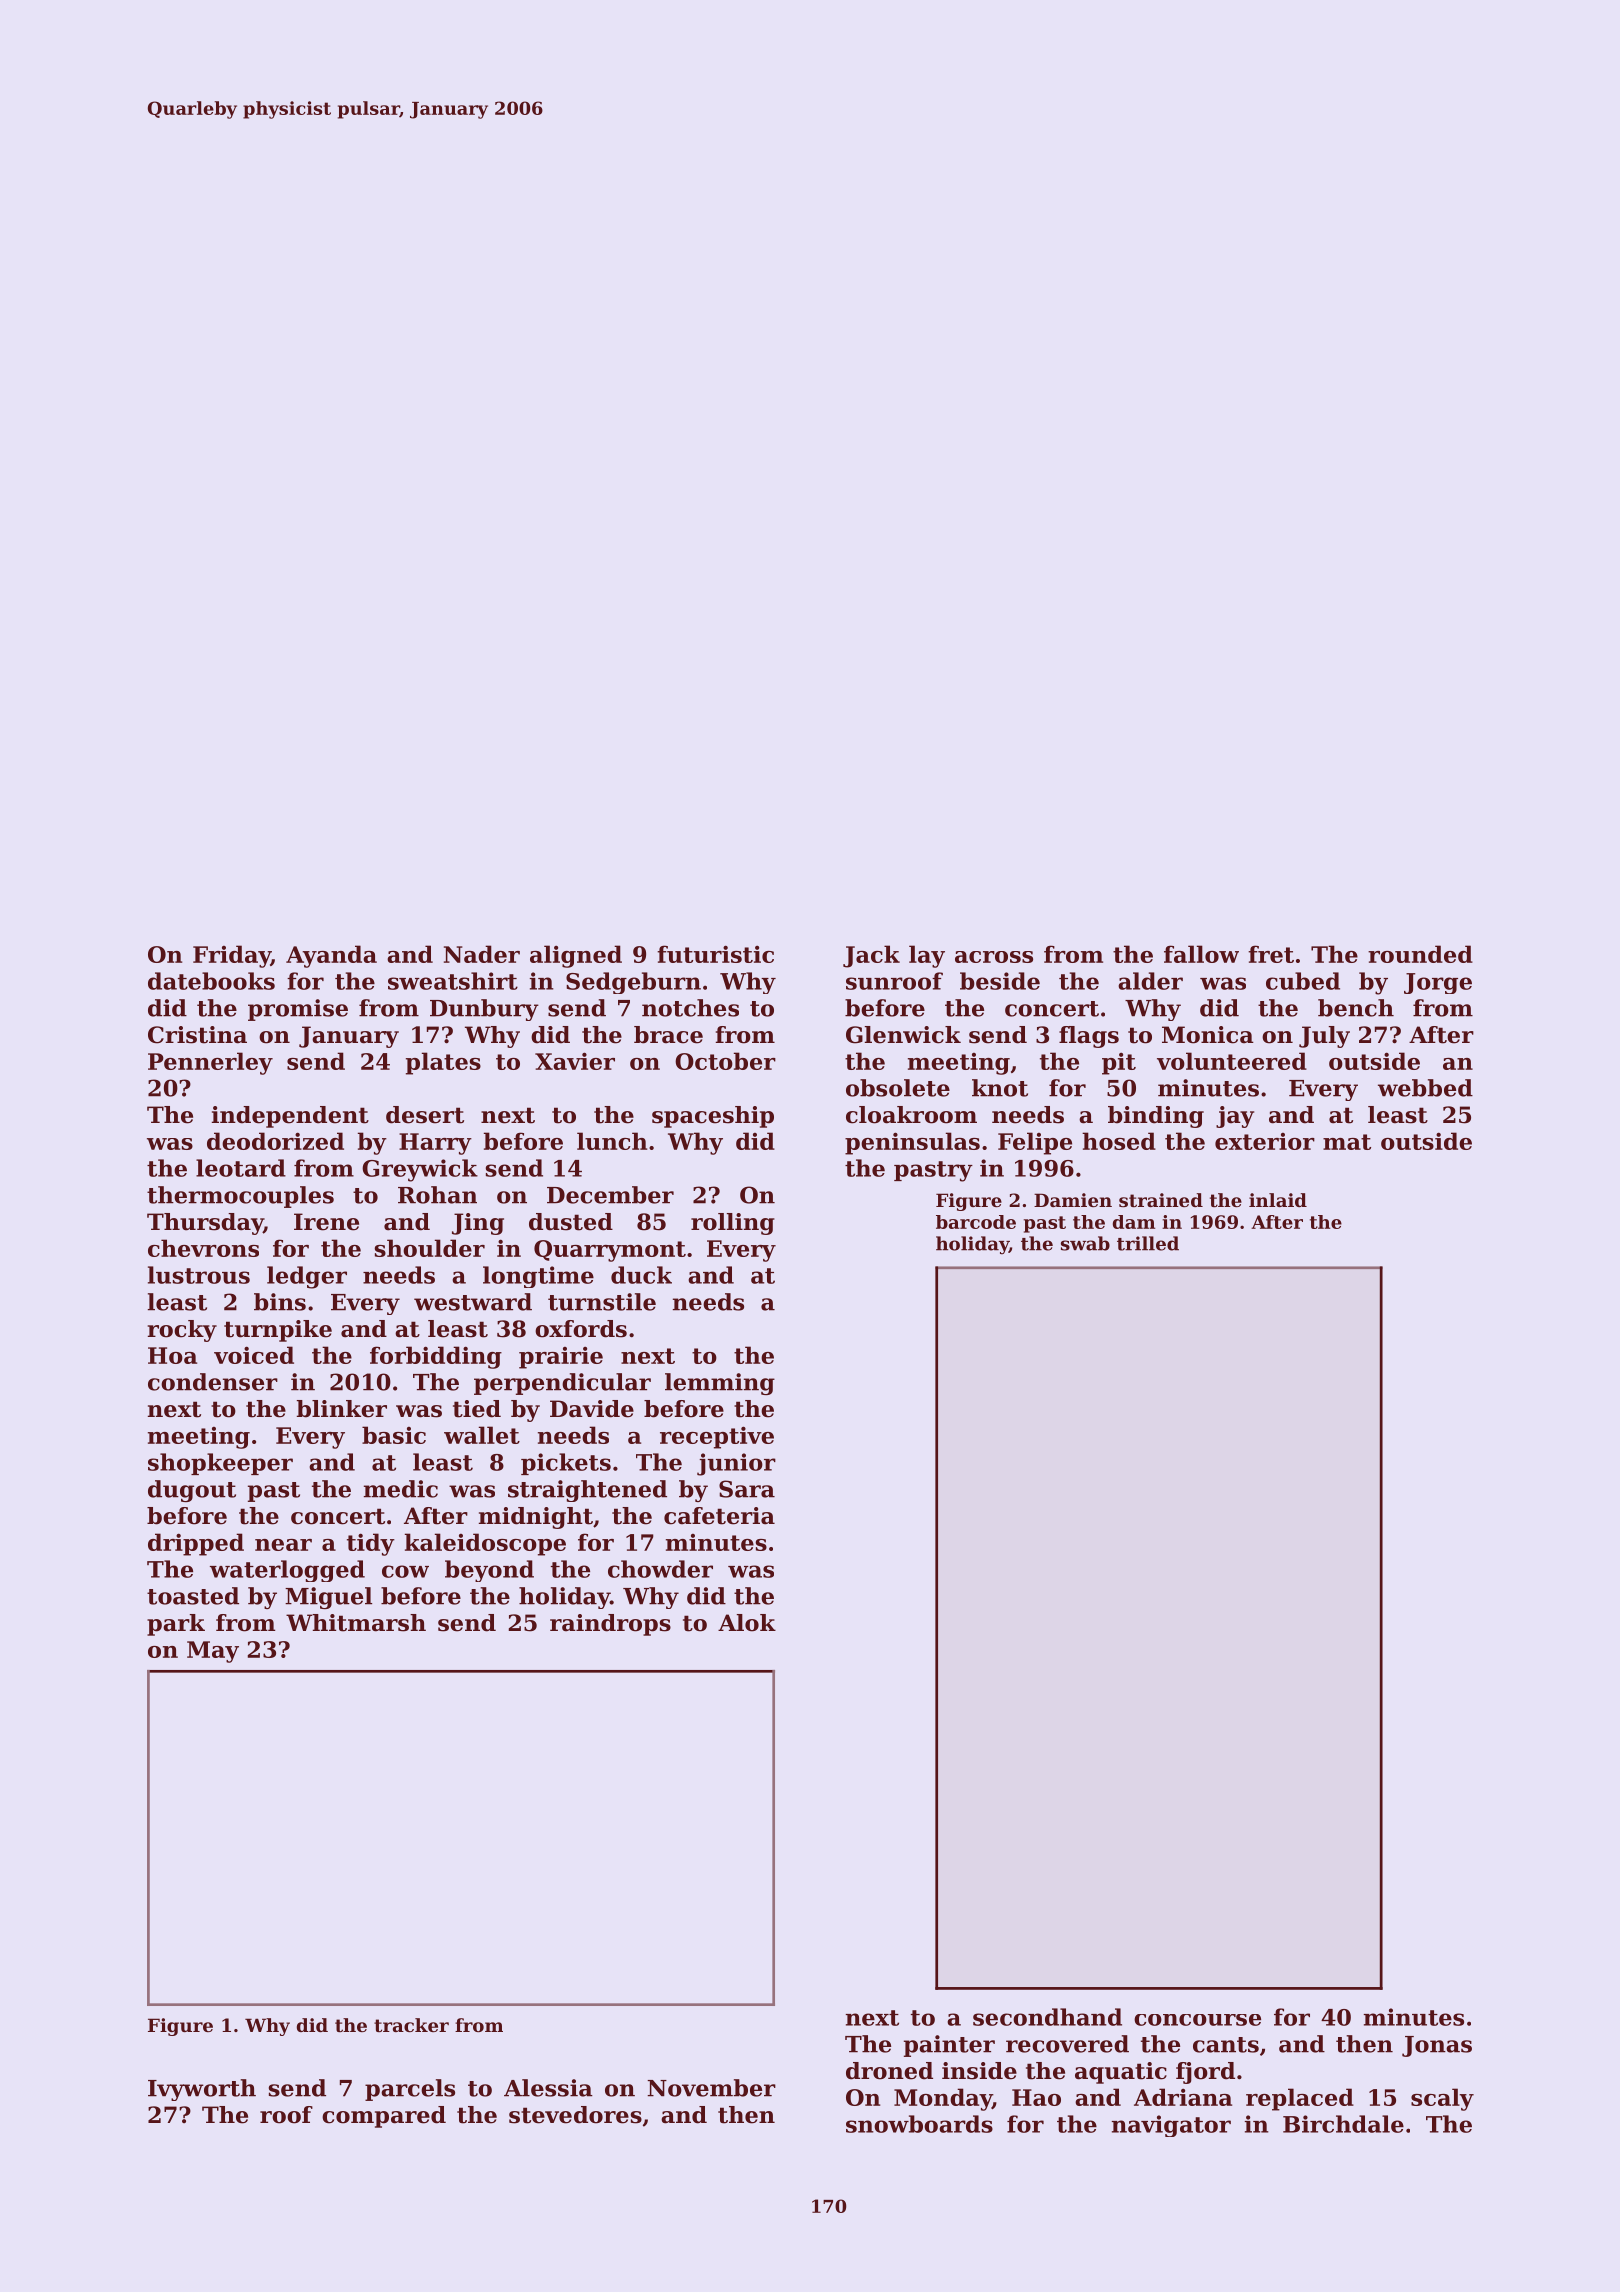  I want to click on Alok, so click(747, 1623).
